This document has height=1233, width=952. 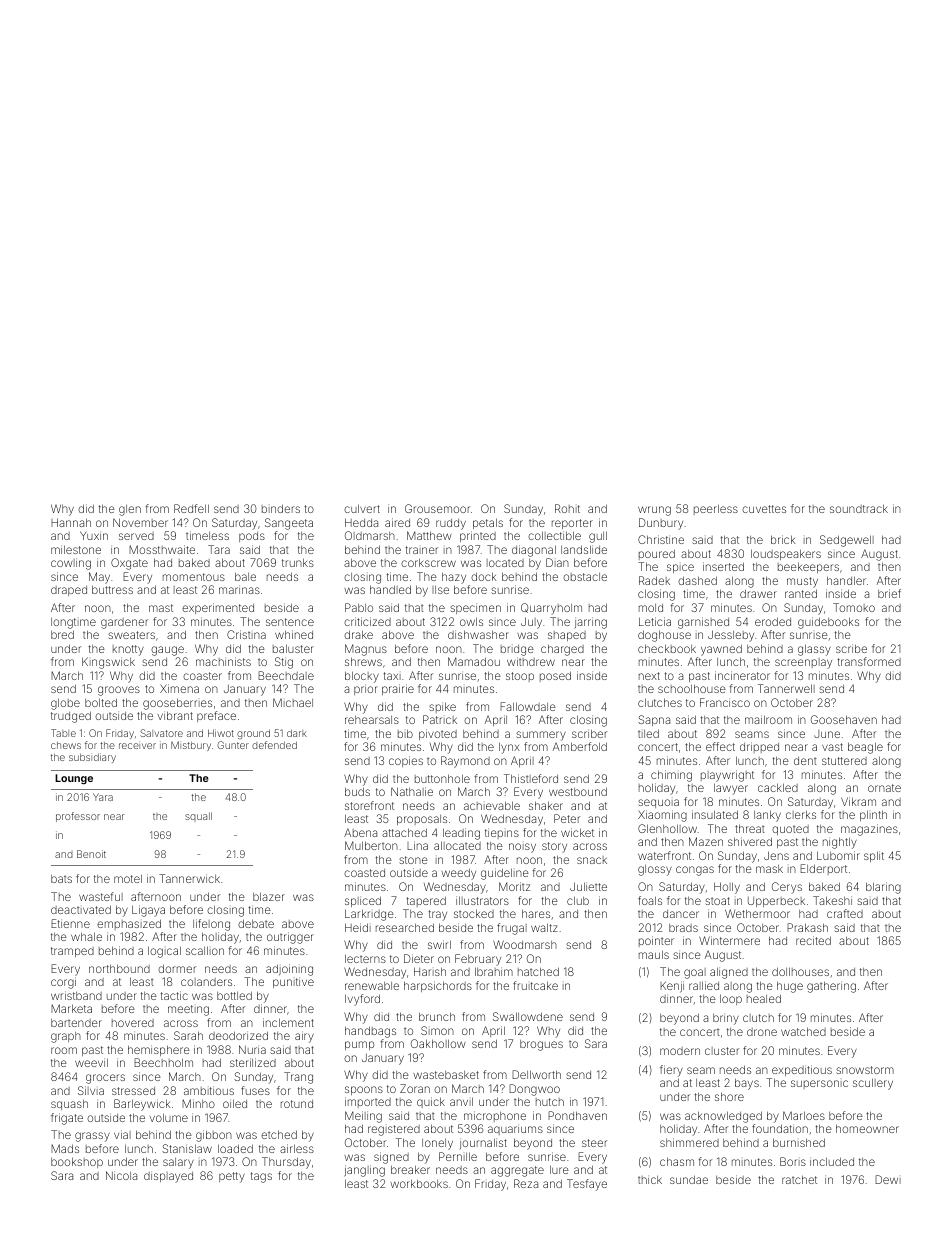 I want to click on nightly, so click(x=840, y=843).
